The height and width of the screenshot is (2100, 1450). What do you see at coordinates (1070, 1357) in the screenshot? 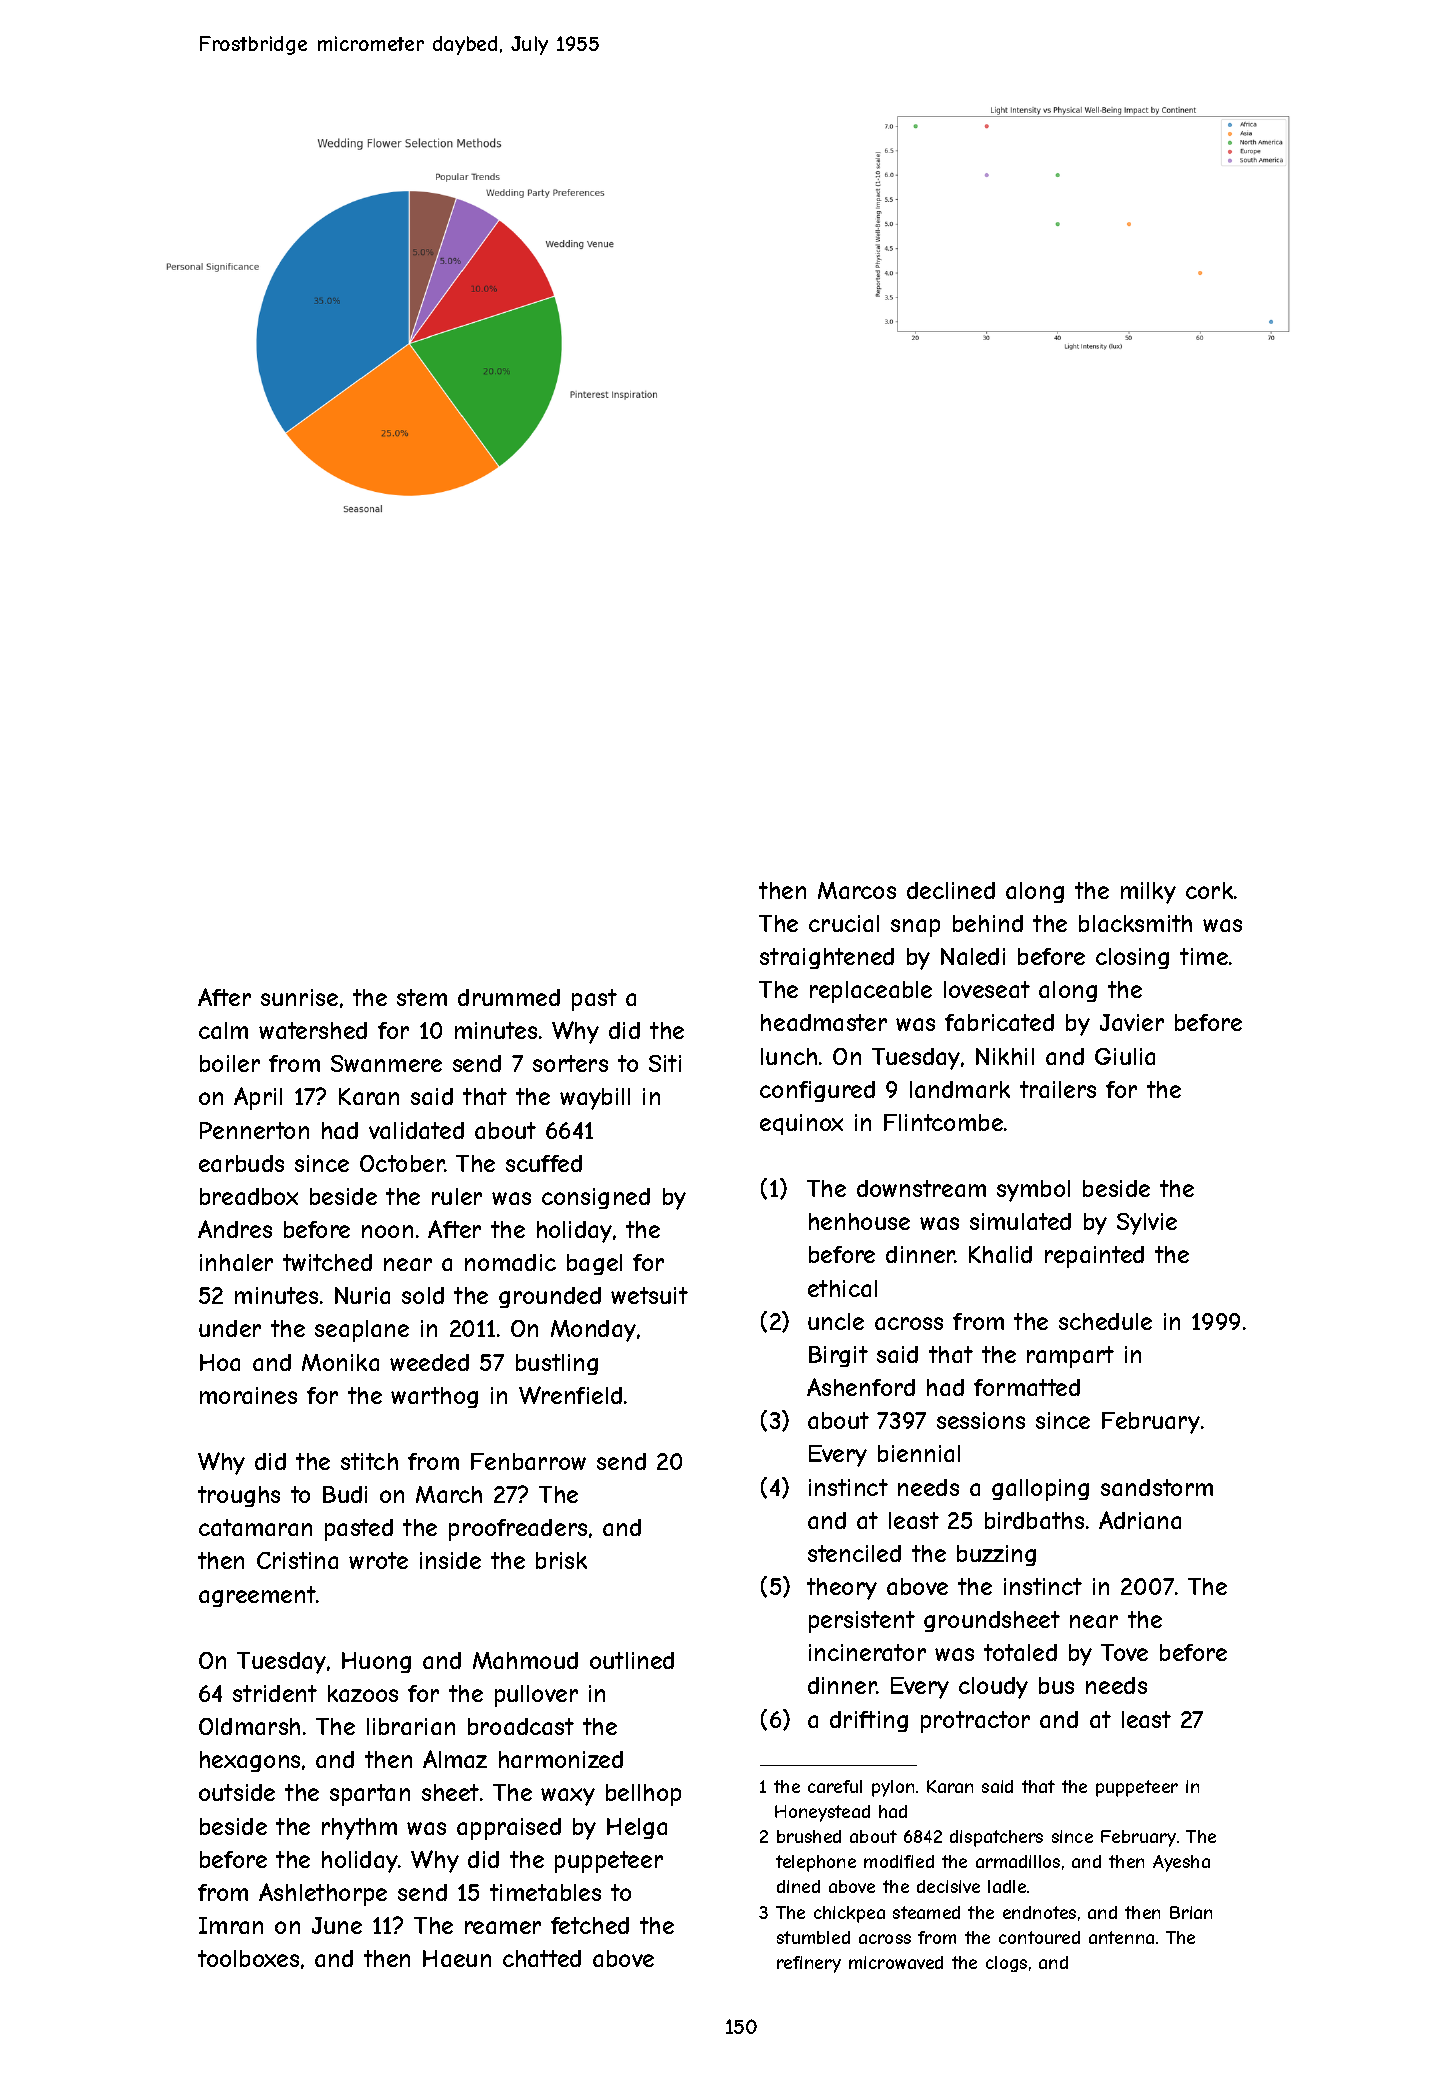
I see `rampart` at bounding box center [1070, 1357].
